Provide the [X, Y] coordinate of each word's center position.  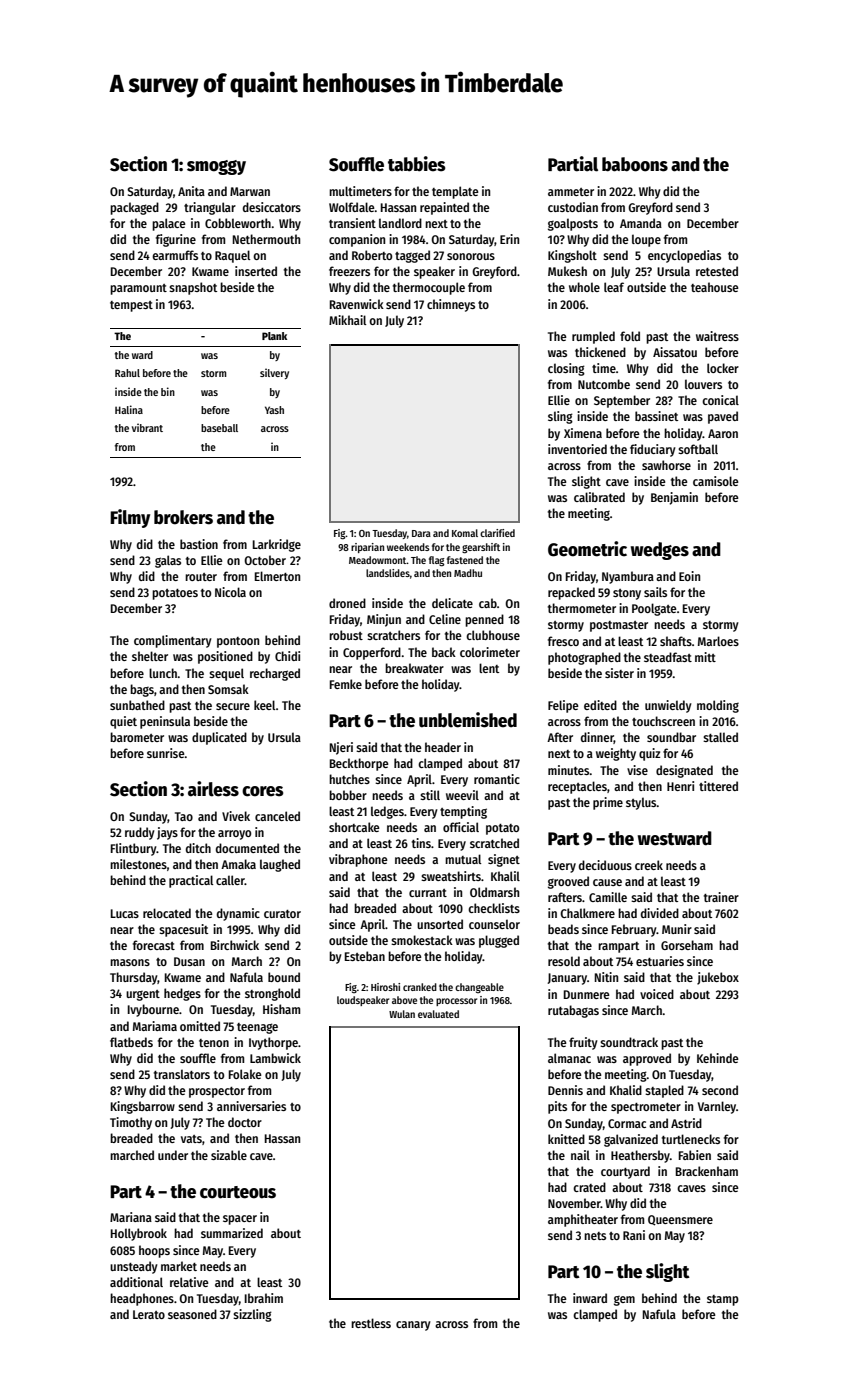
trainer [721, 897]
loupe [646, 240]
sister [619, 673]
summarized [232, 1233]
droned [347, 603]
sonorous [471, 256]
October [265, 560]
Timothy [131, 1123]
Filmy [130, 518]
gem [624, 1301]
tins [421, 843]
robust [346, 635]
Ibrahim [264, 1298]
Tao [184, 816]
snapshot [193, 288]
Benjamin [674, 498]
